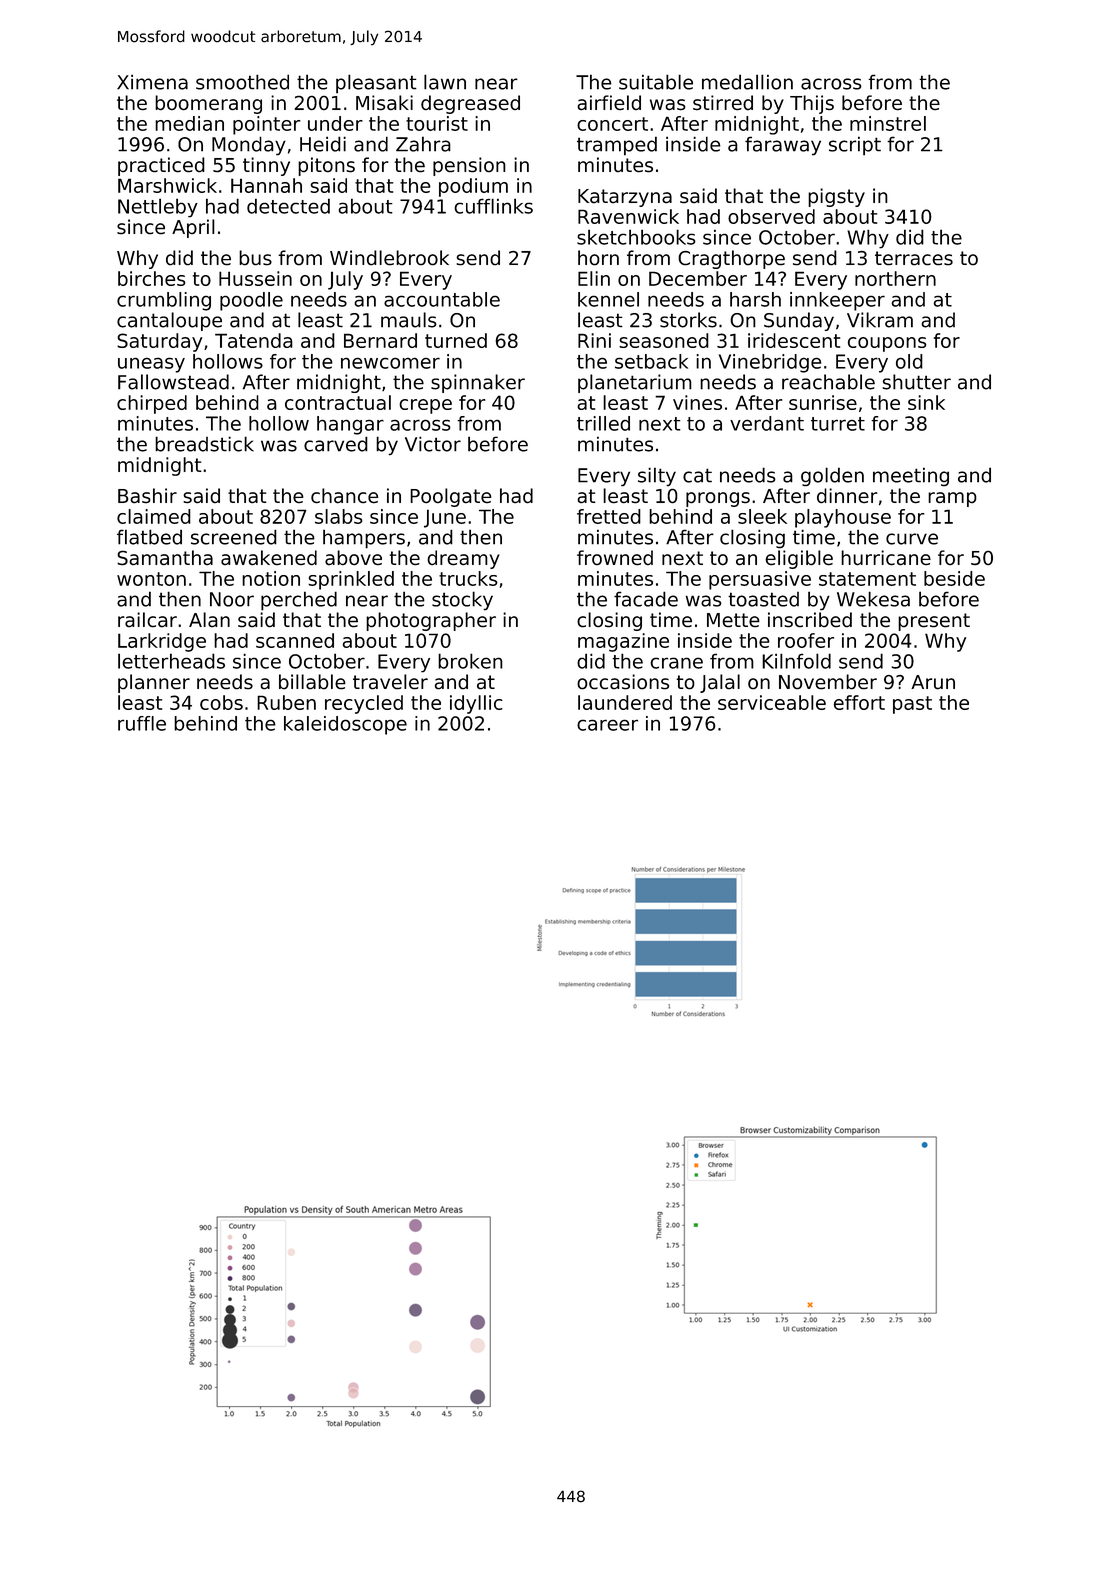 The image size is (1113, 1573). What do you see at coordinates (142, 723) in the image?
I see `ruffle` at bounding box center [142, 723].
